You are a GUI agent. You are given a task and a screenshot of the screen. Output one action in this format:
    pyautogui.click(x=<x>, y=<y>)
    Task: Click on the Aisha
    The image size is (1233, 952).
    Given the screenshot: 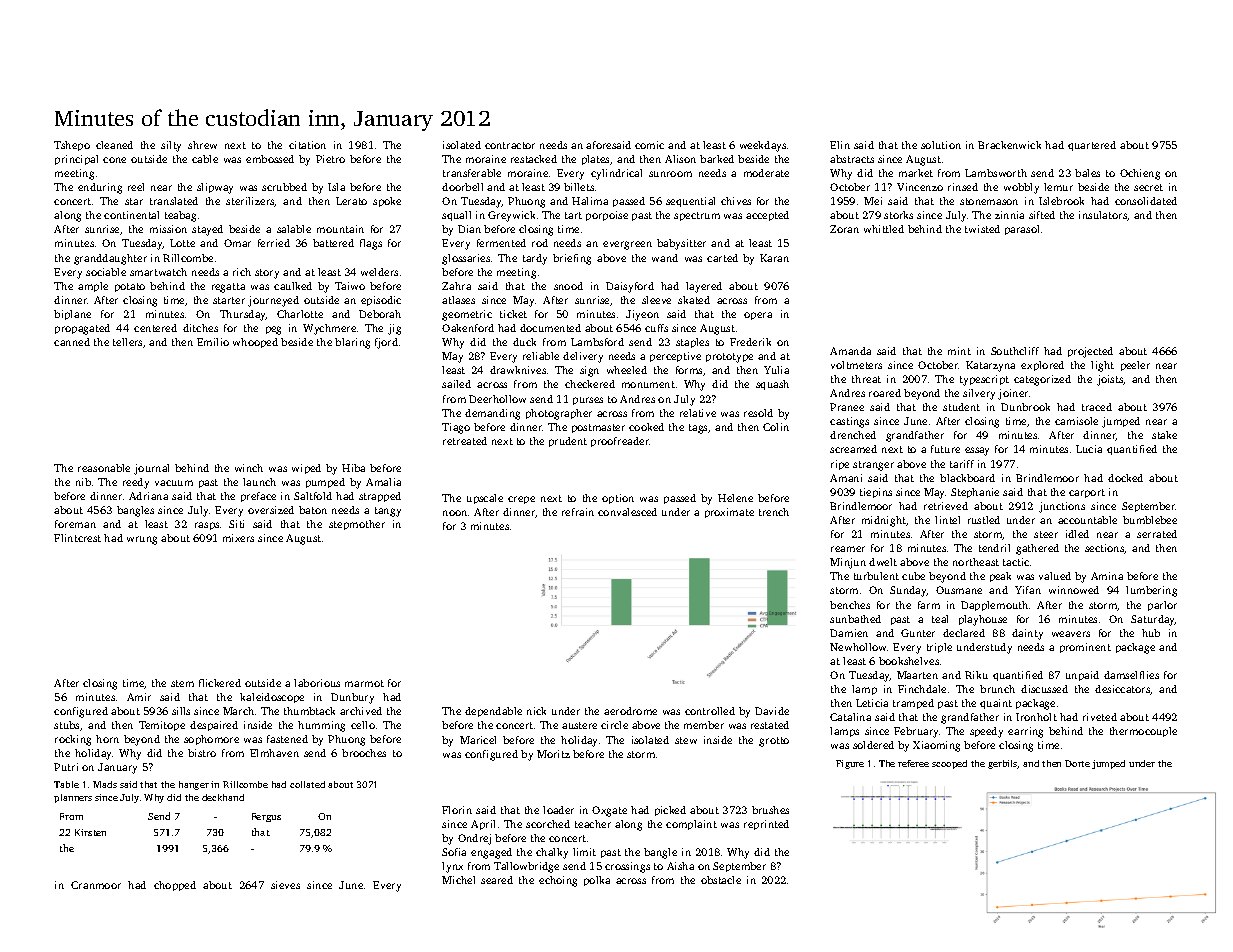 What is the action you would take?
    pyautogui.click(x=680, y=866)
